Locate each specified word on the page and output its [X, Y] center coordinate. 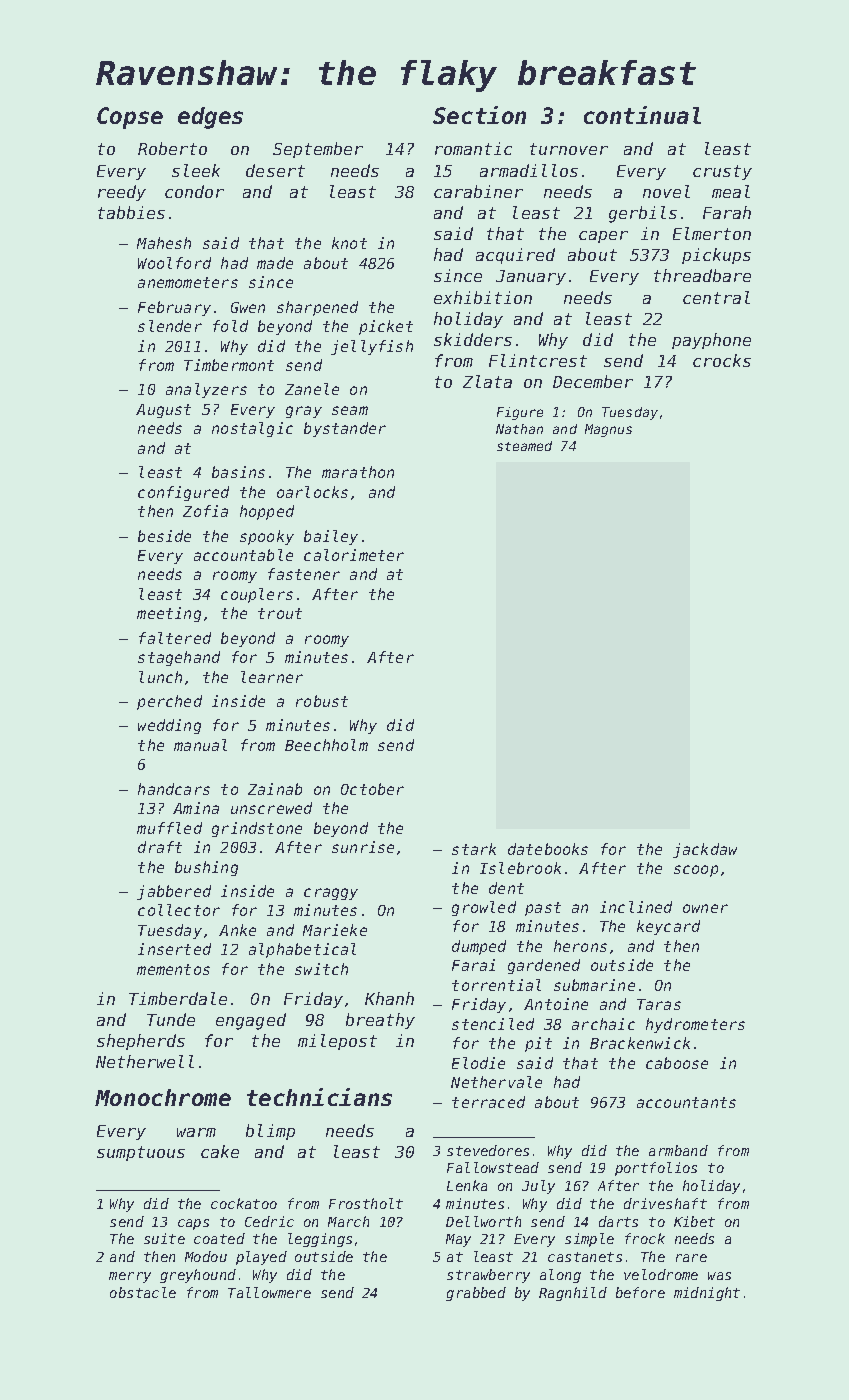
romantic [473, 148]
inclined [636, 907]
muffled [169, 828]
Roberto [172, 148]
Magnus [608, 430]
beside [164, 536]
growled [484, 908]
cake [220, 1151]
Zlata [487, 381]
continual [642, 115]
